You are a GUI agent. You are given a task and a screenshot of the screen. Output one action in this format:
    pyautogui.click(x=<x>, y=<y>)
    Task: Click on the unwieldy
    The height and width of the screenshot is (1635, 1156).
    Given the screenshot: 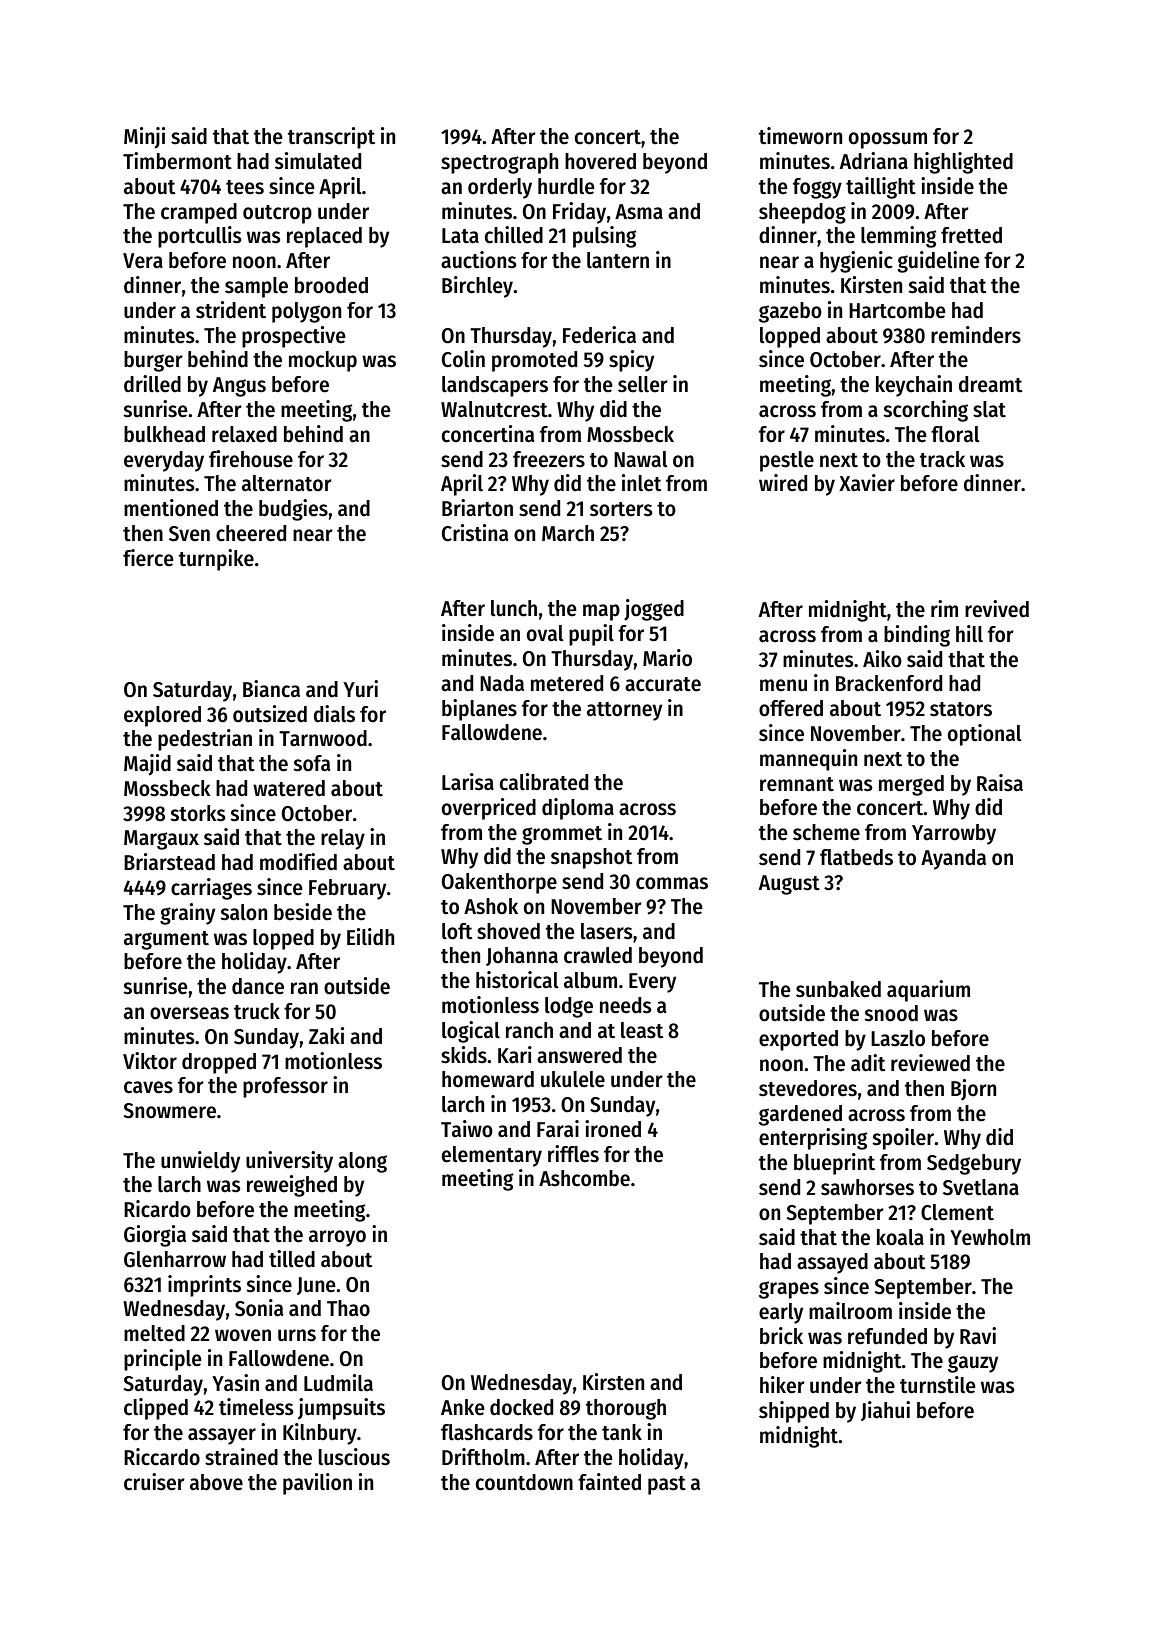 What is the action you would take?
    pyautogui.click(x=200, y=1162)
